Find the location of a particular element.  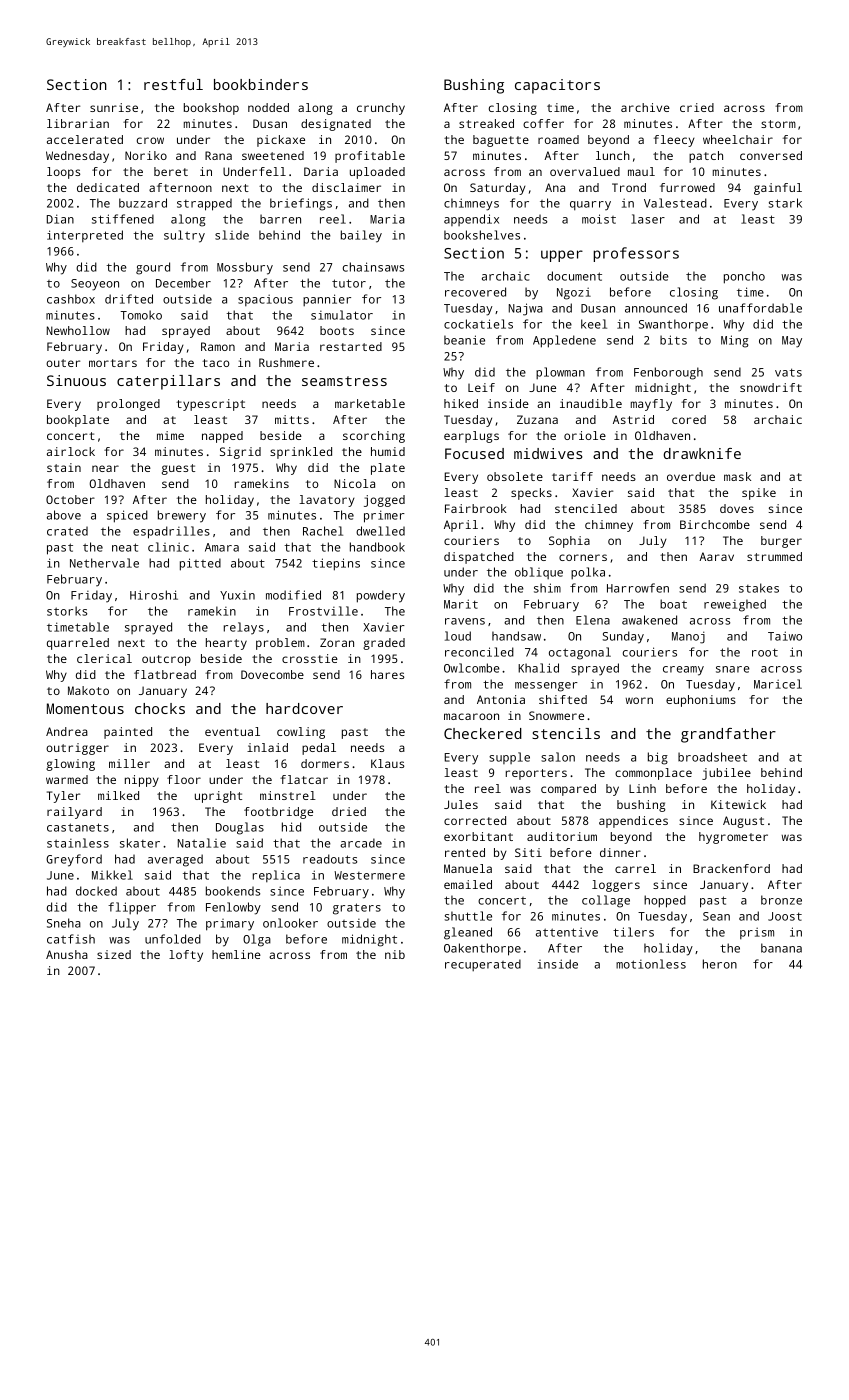

crunchy is located at coordinates (381, 109).
